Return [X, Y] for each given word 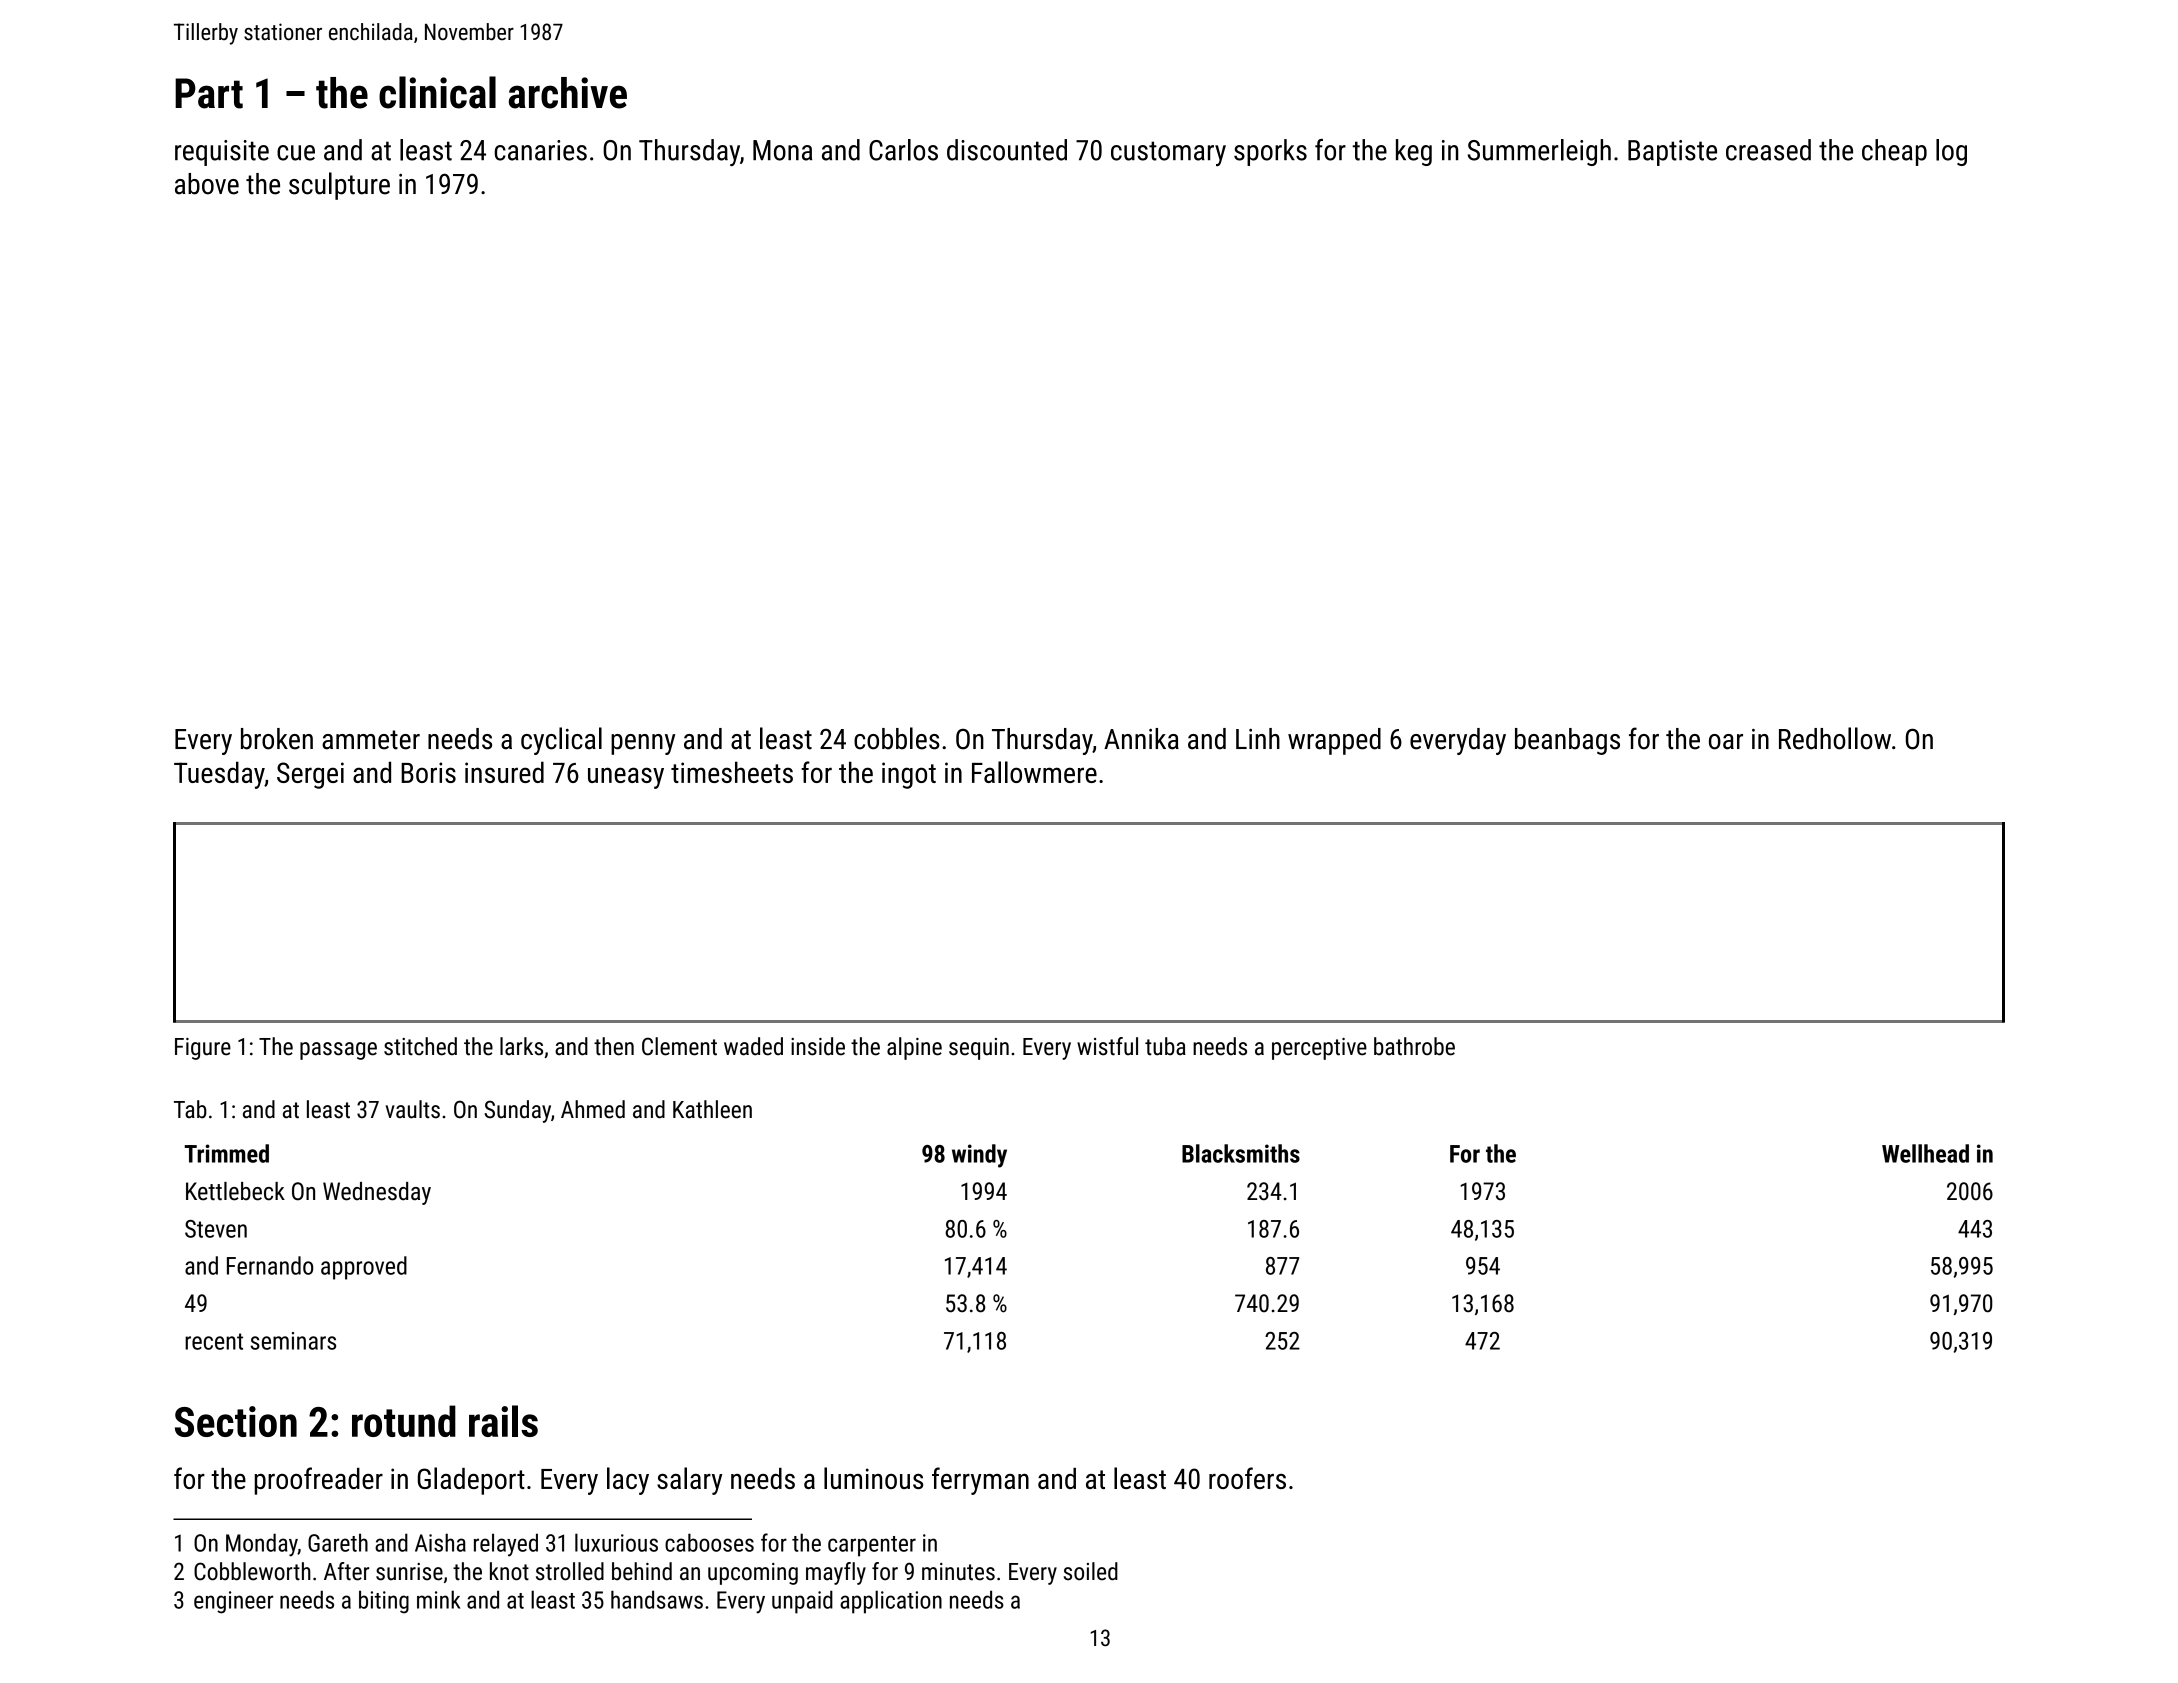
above [207, 184]
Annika [1141, 739]
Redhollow [1835, 738]
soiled [1091, 1571]
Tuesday [219, 775]
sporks [1270, 152]
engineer [233, 1602]
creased [1768, 150]
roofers [1247, 1478]
